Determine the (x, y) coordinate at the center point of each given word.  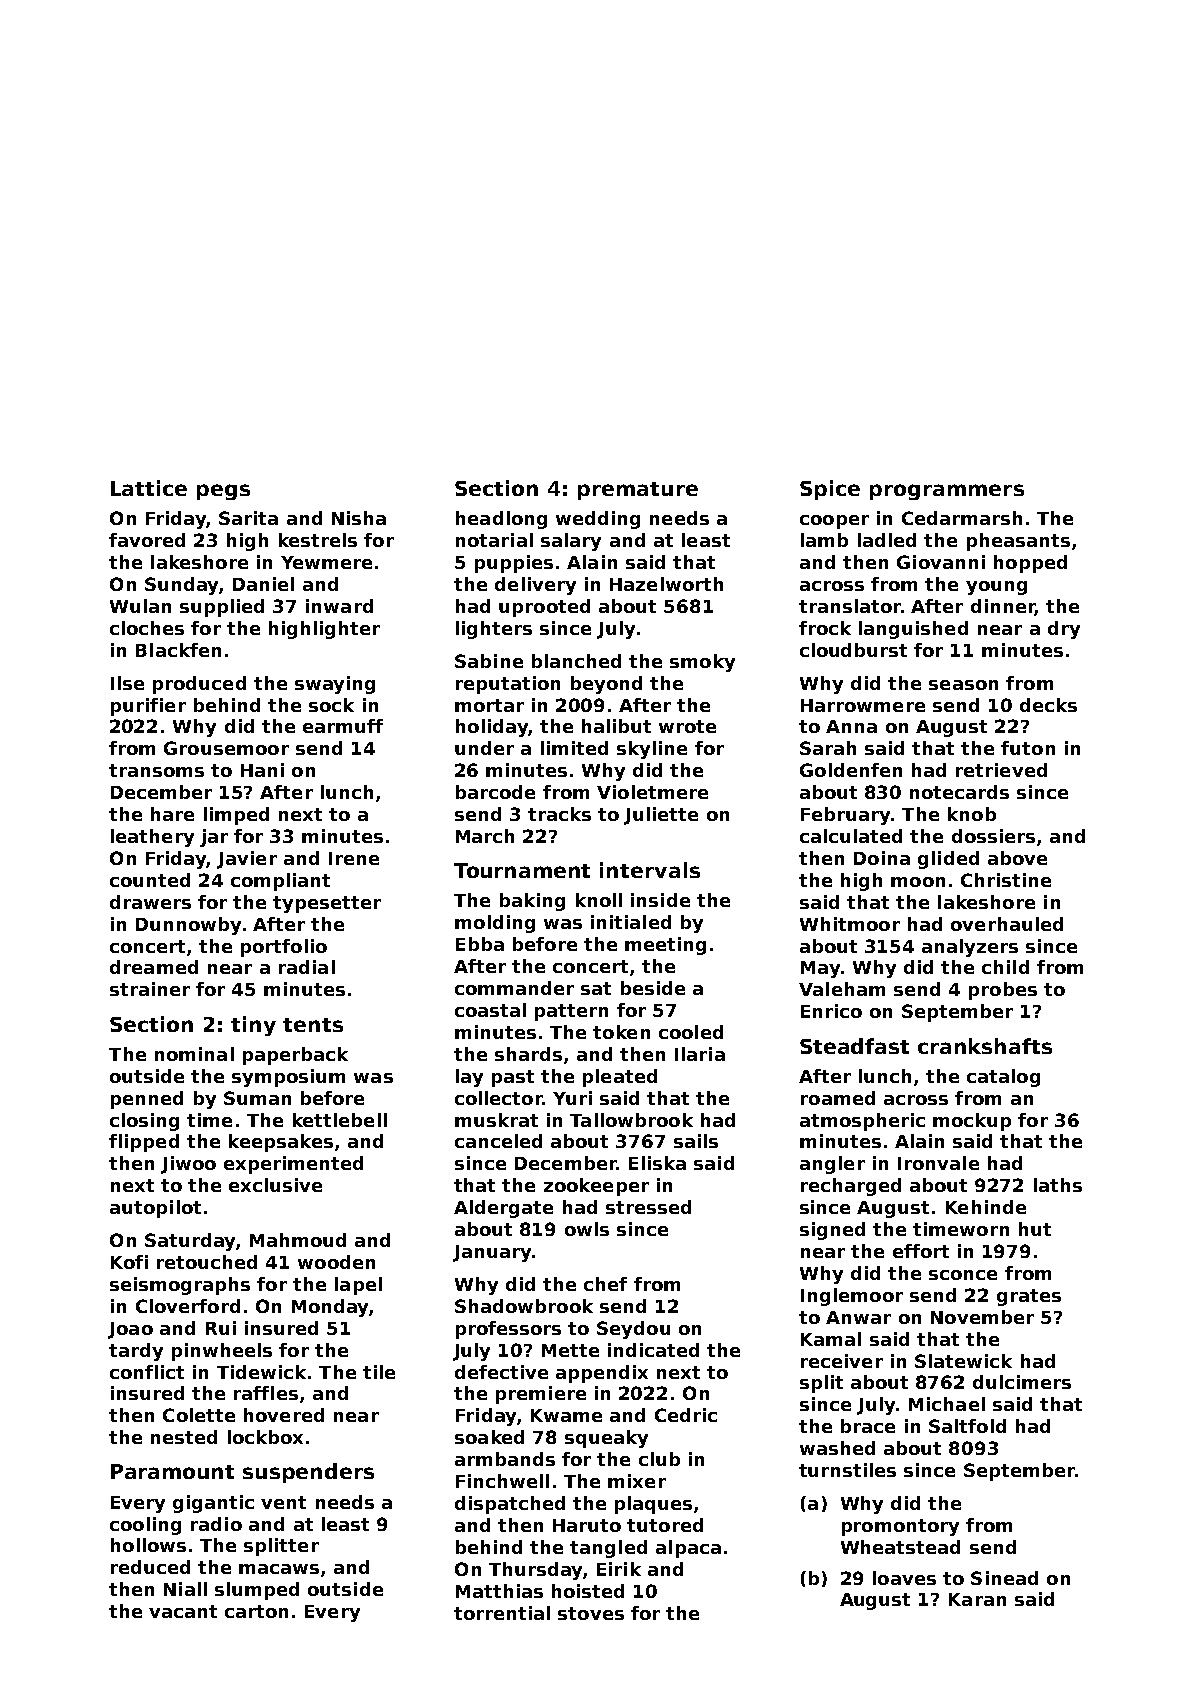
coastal (490, 1010)
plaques (653, 1505)
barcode (495, 792)
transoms (156, 770)
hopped (1030, 564)
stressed (648, 1207)
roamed (838, 1098)
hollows (148, 1545)
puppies (514, 564)
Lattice (149, 488)
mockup (972, 1122)
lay (469, 1078)
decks (1048, 705)
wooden (336, 1262)
